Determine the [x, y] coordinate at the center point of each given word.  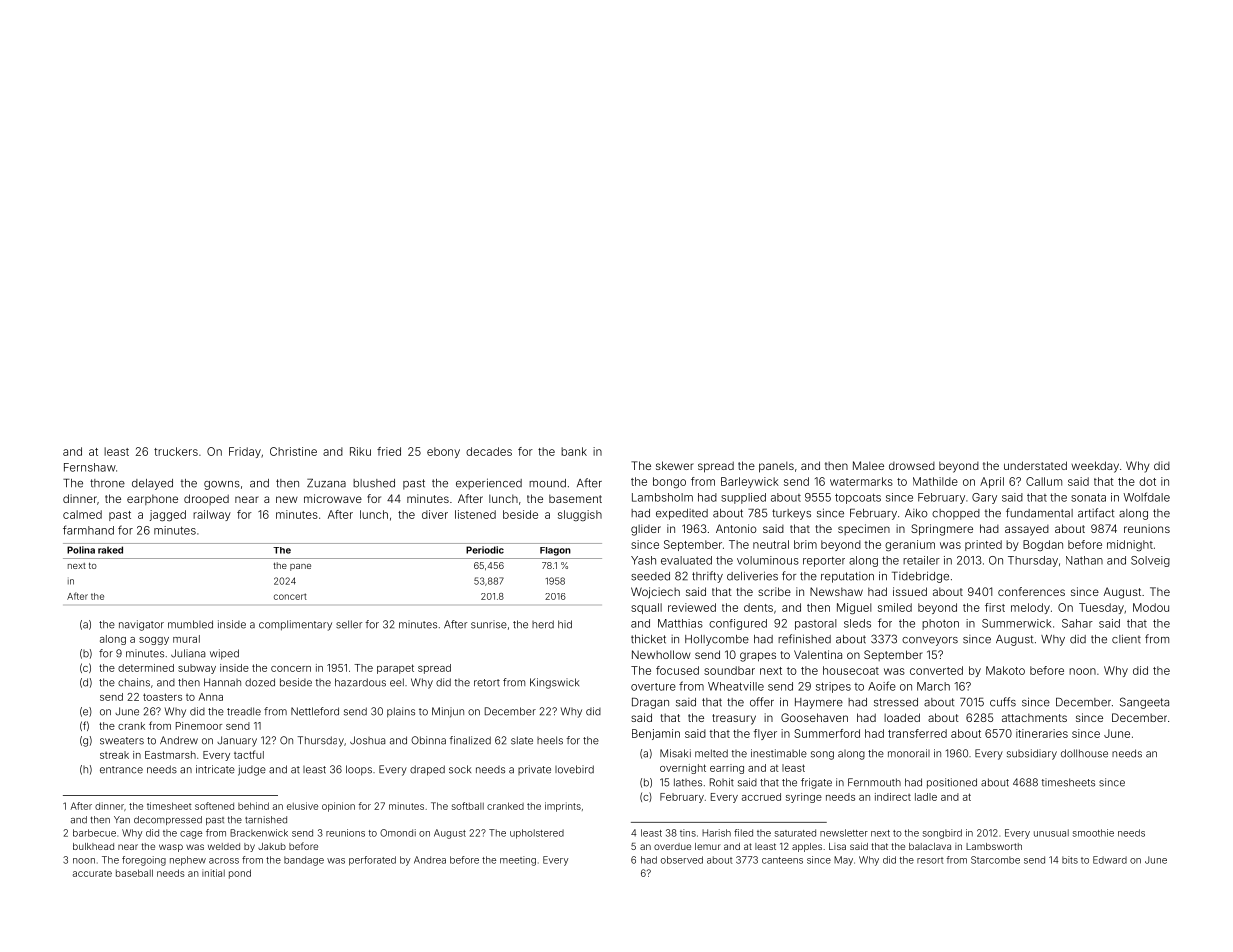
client [1126, 639]
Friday [245, 452]
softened [214, 806]
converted [936, 670]
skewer [675, 465]
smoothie [1093, 833]
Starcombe [995, 860]
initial [213, 873]
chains [134, 682]
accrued [761, 797]
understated [1035, 465]
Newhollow [661, 654]
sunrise [489, 624]
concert [290, 596]
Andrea [430, 860]
